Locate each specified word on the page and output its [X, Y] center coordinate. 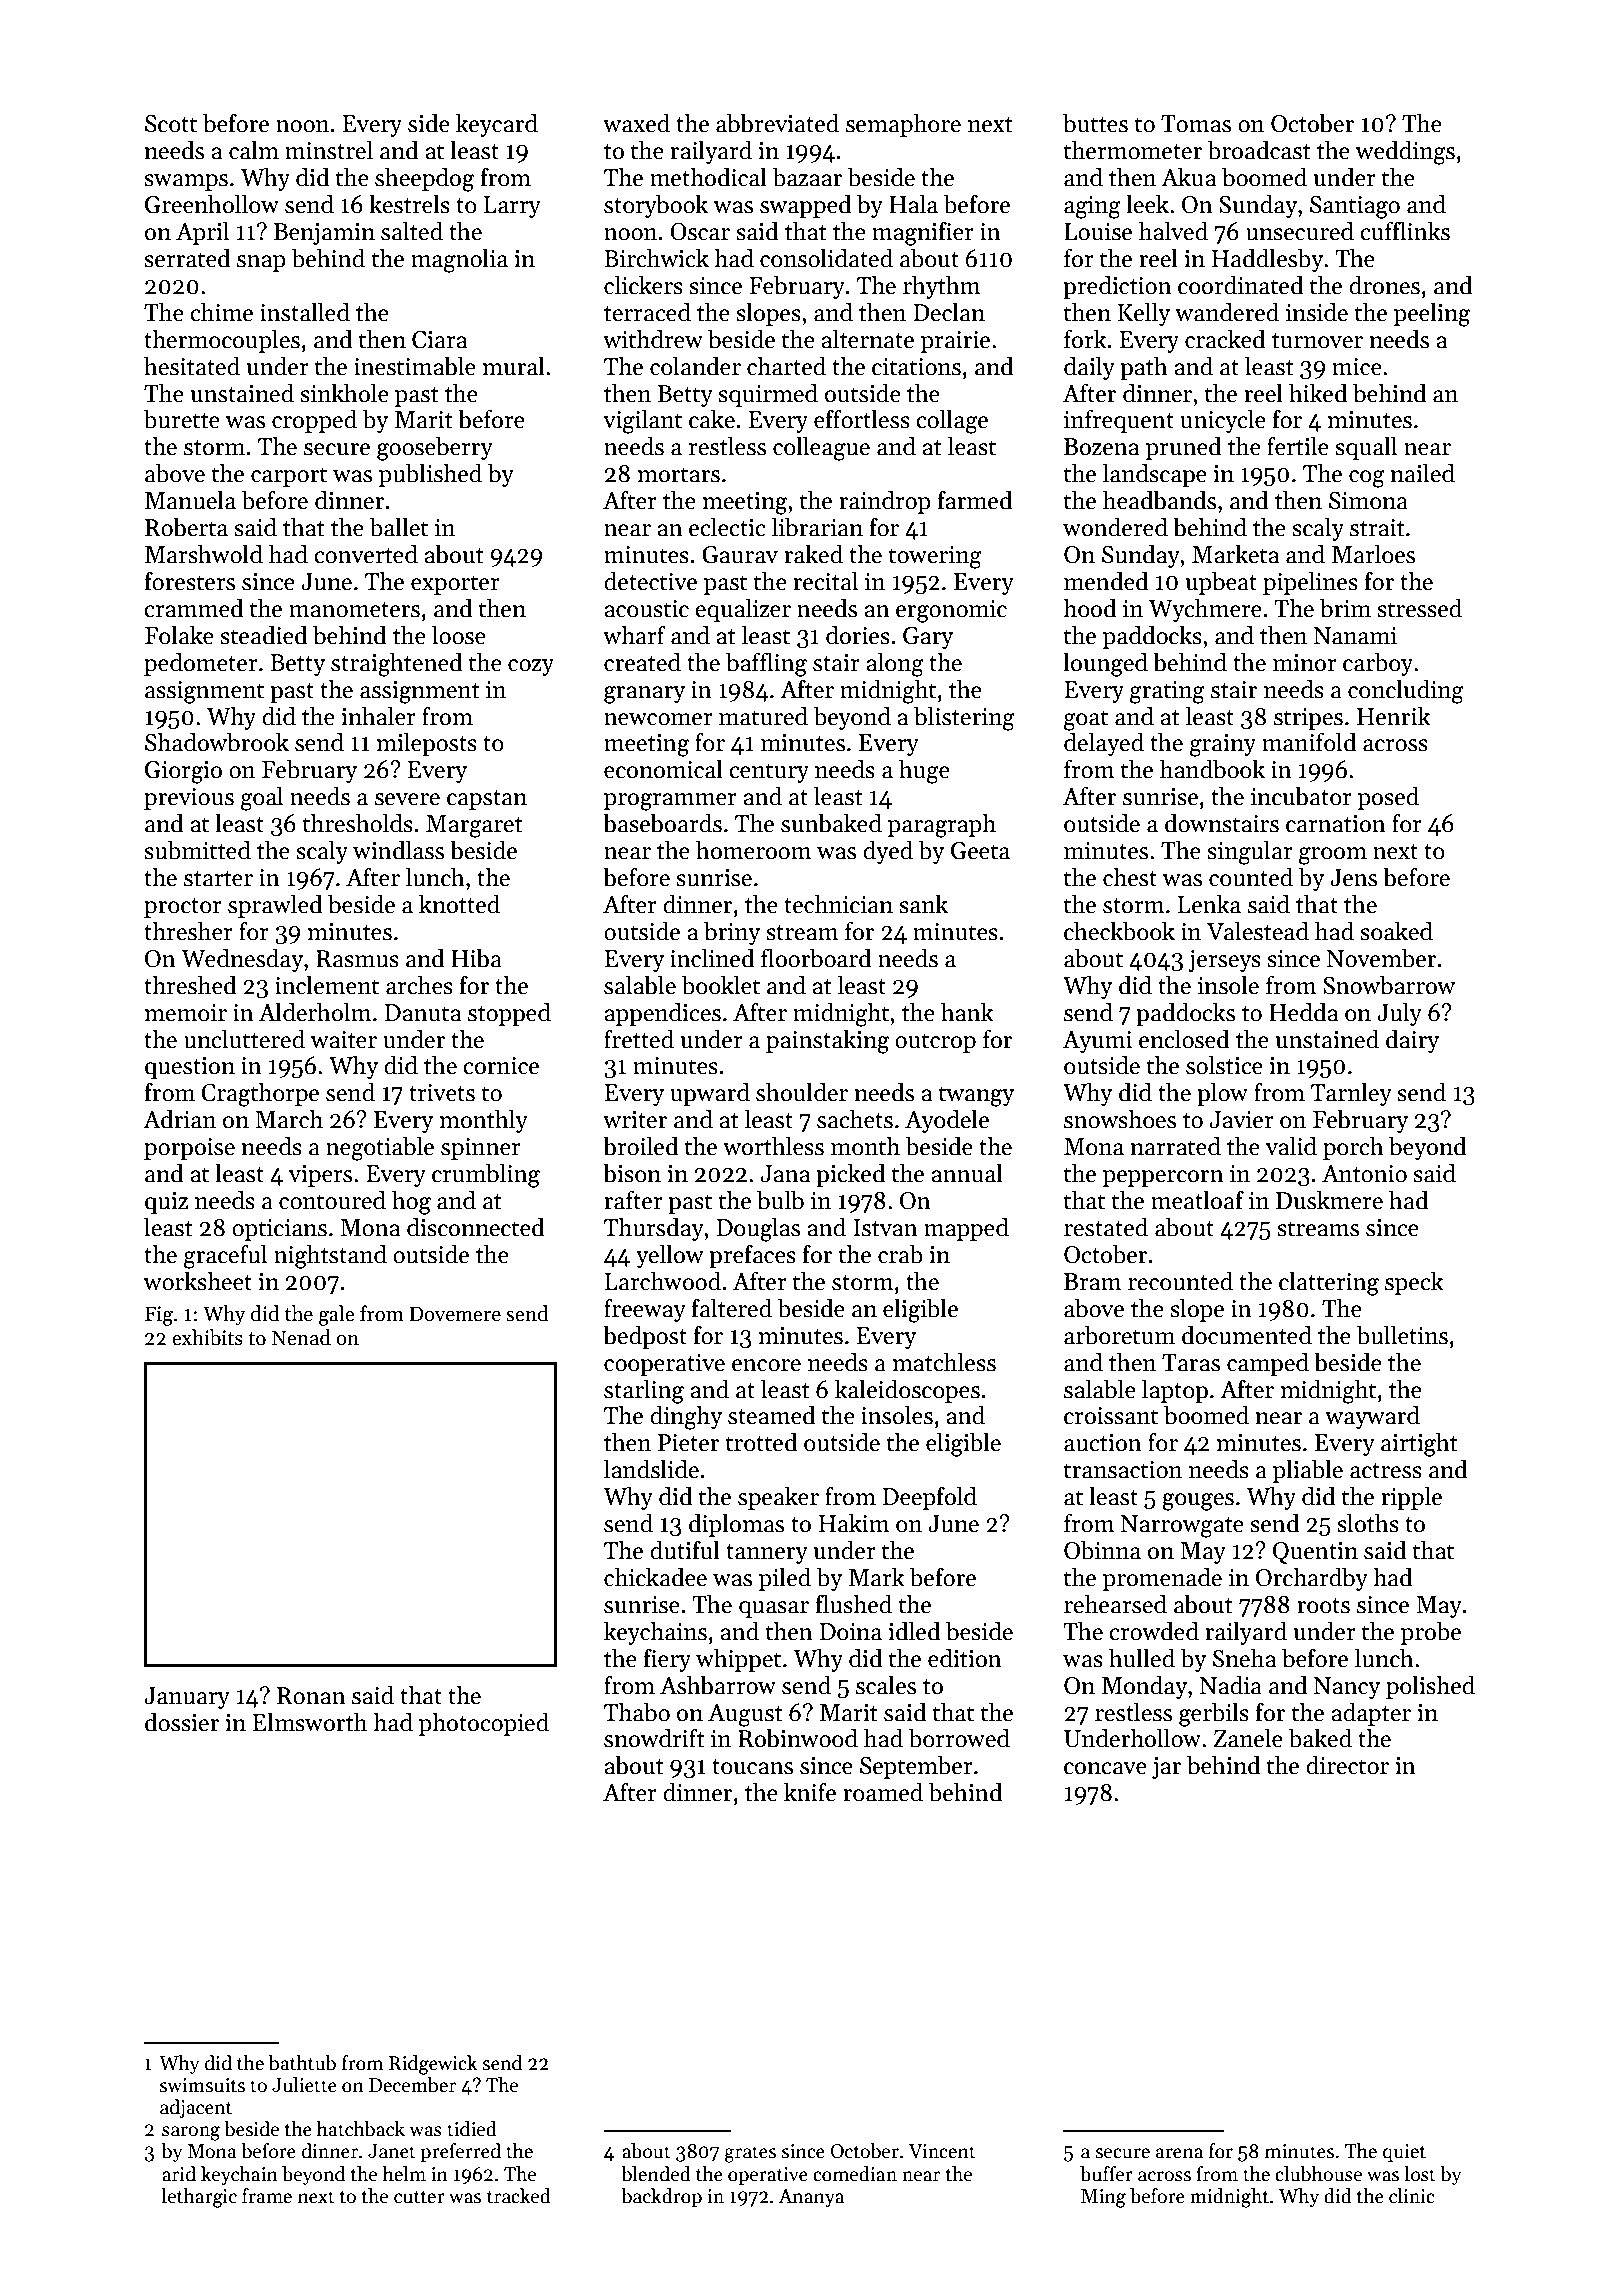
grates [750, 2154]
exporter [455, 585]
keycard [497, 125]
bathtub [302, 2063]
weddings [1405, 152]
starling [644, 1391]
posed [1388, 798]
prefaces [752, 1256]
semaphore [903, 125]
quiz [166, 1203]
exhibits [207, 1337]
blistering [964, 718]
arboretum [1119, 1335]
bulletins [1402, 1335]
